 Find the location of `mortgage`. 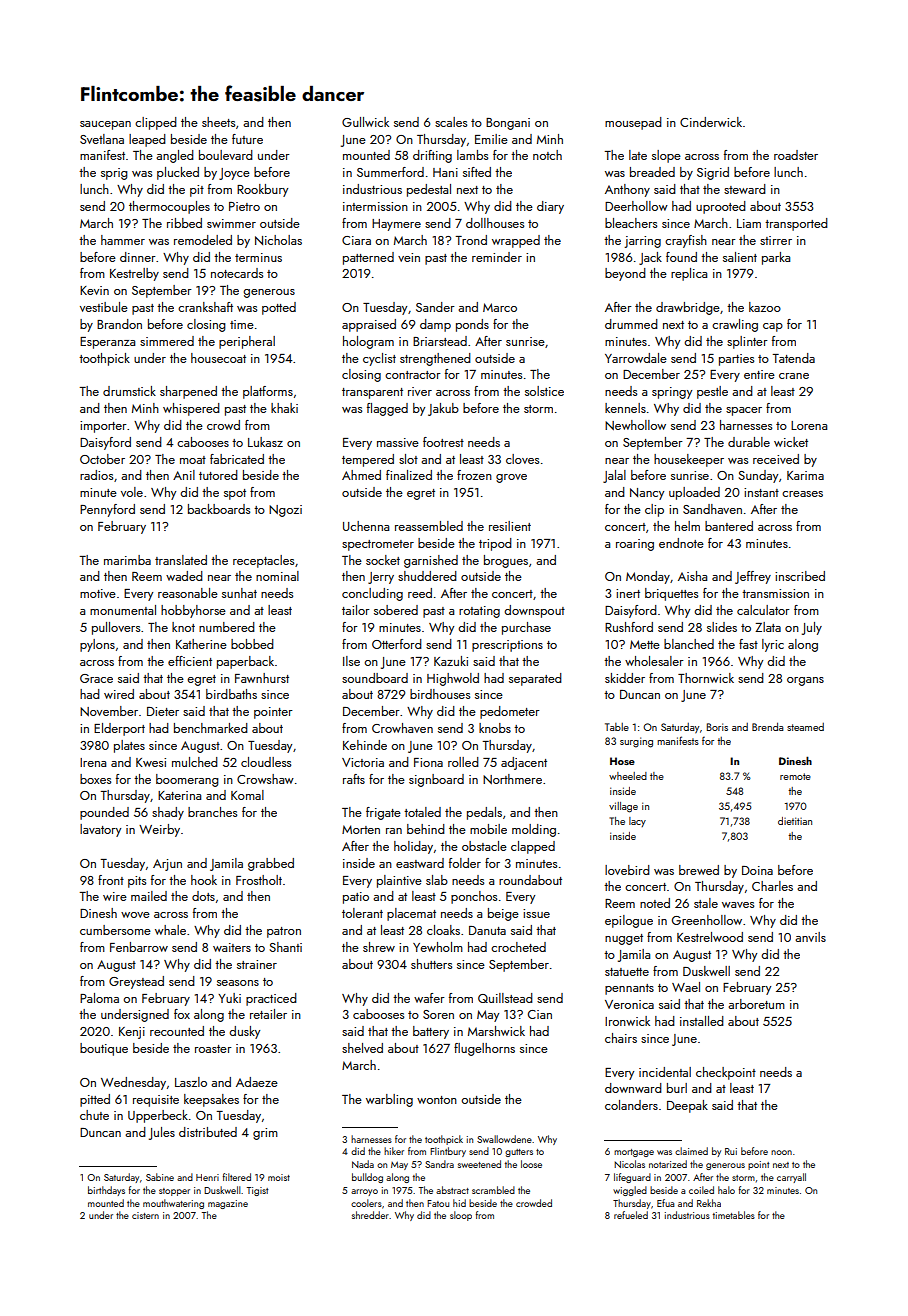

mortgage is located at coordinates (634, 1153).
